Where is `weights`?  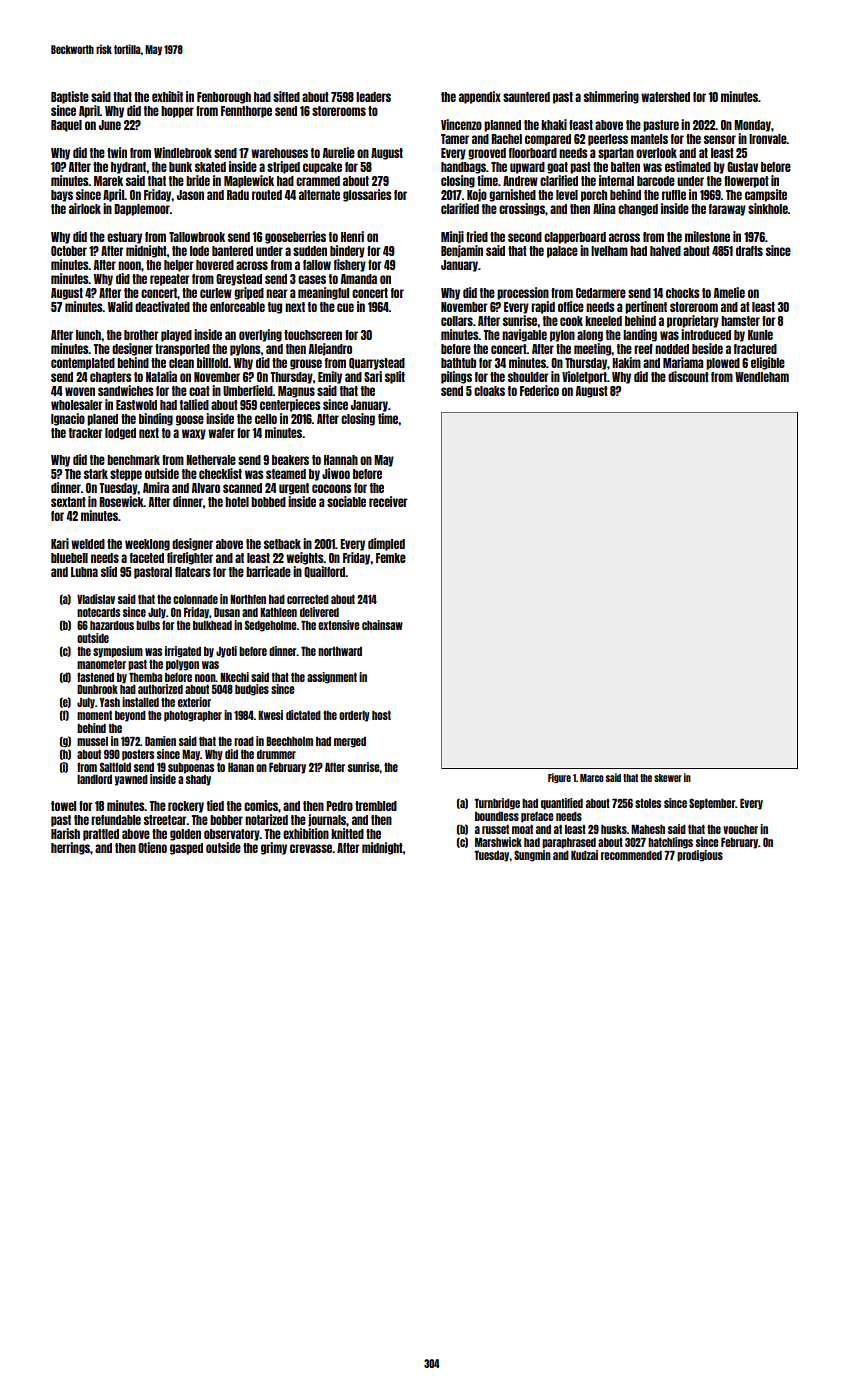
weights is located at coordinates (304, 558).
